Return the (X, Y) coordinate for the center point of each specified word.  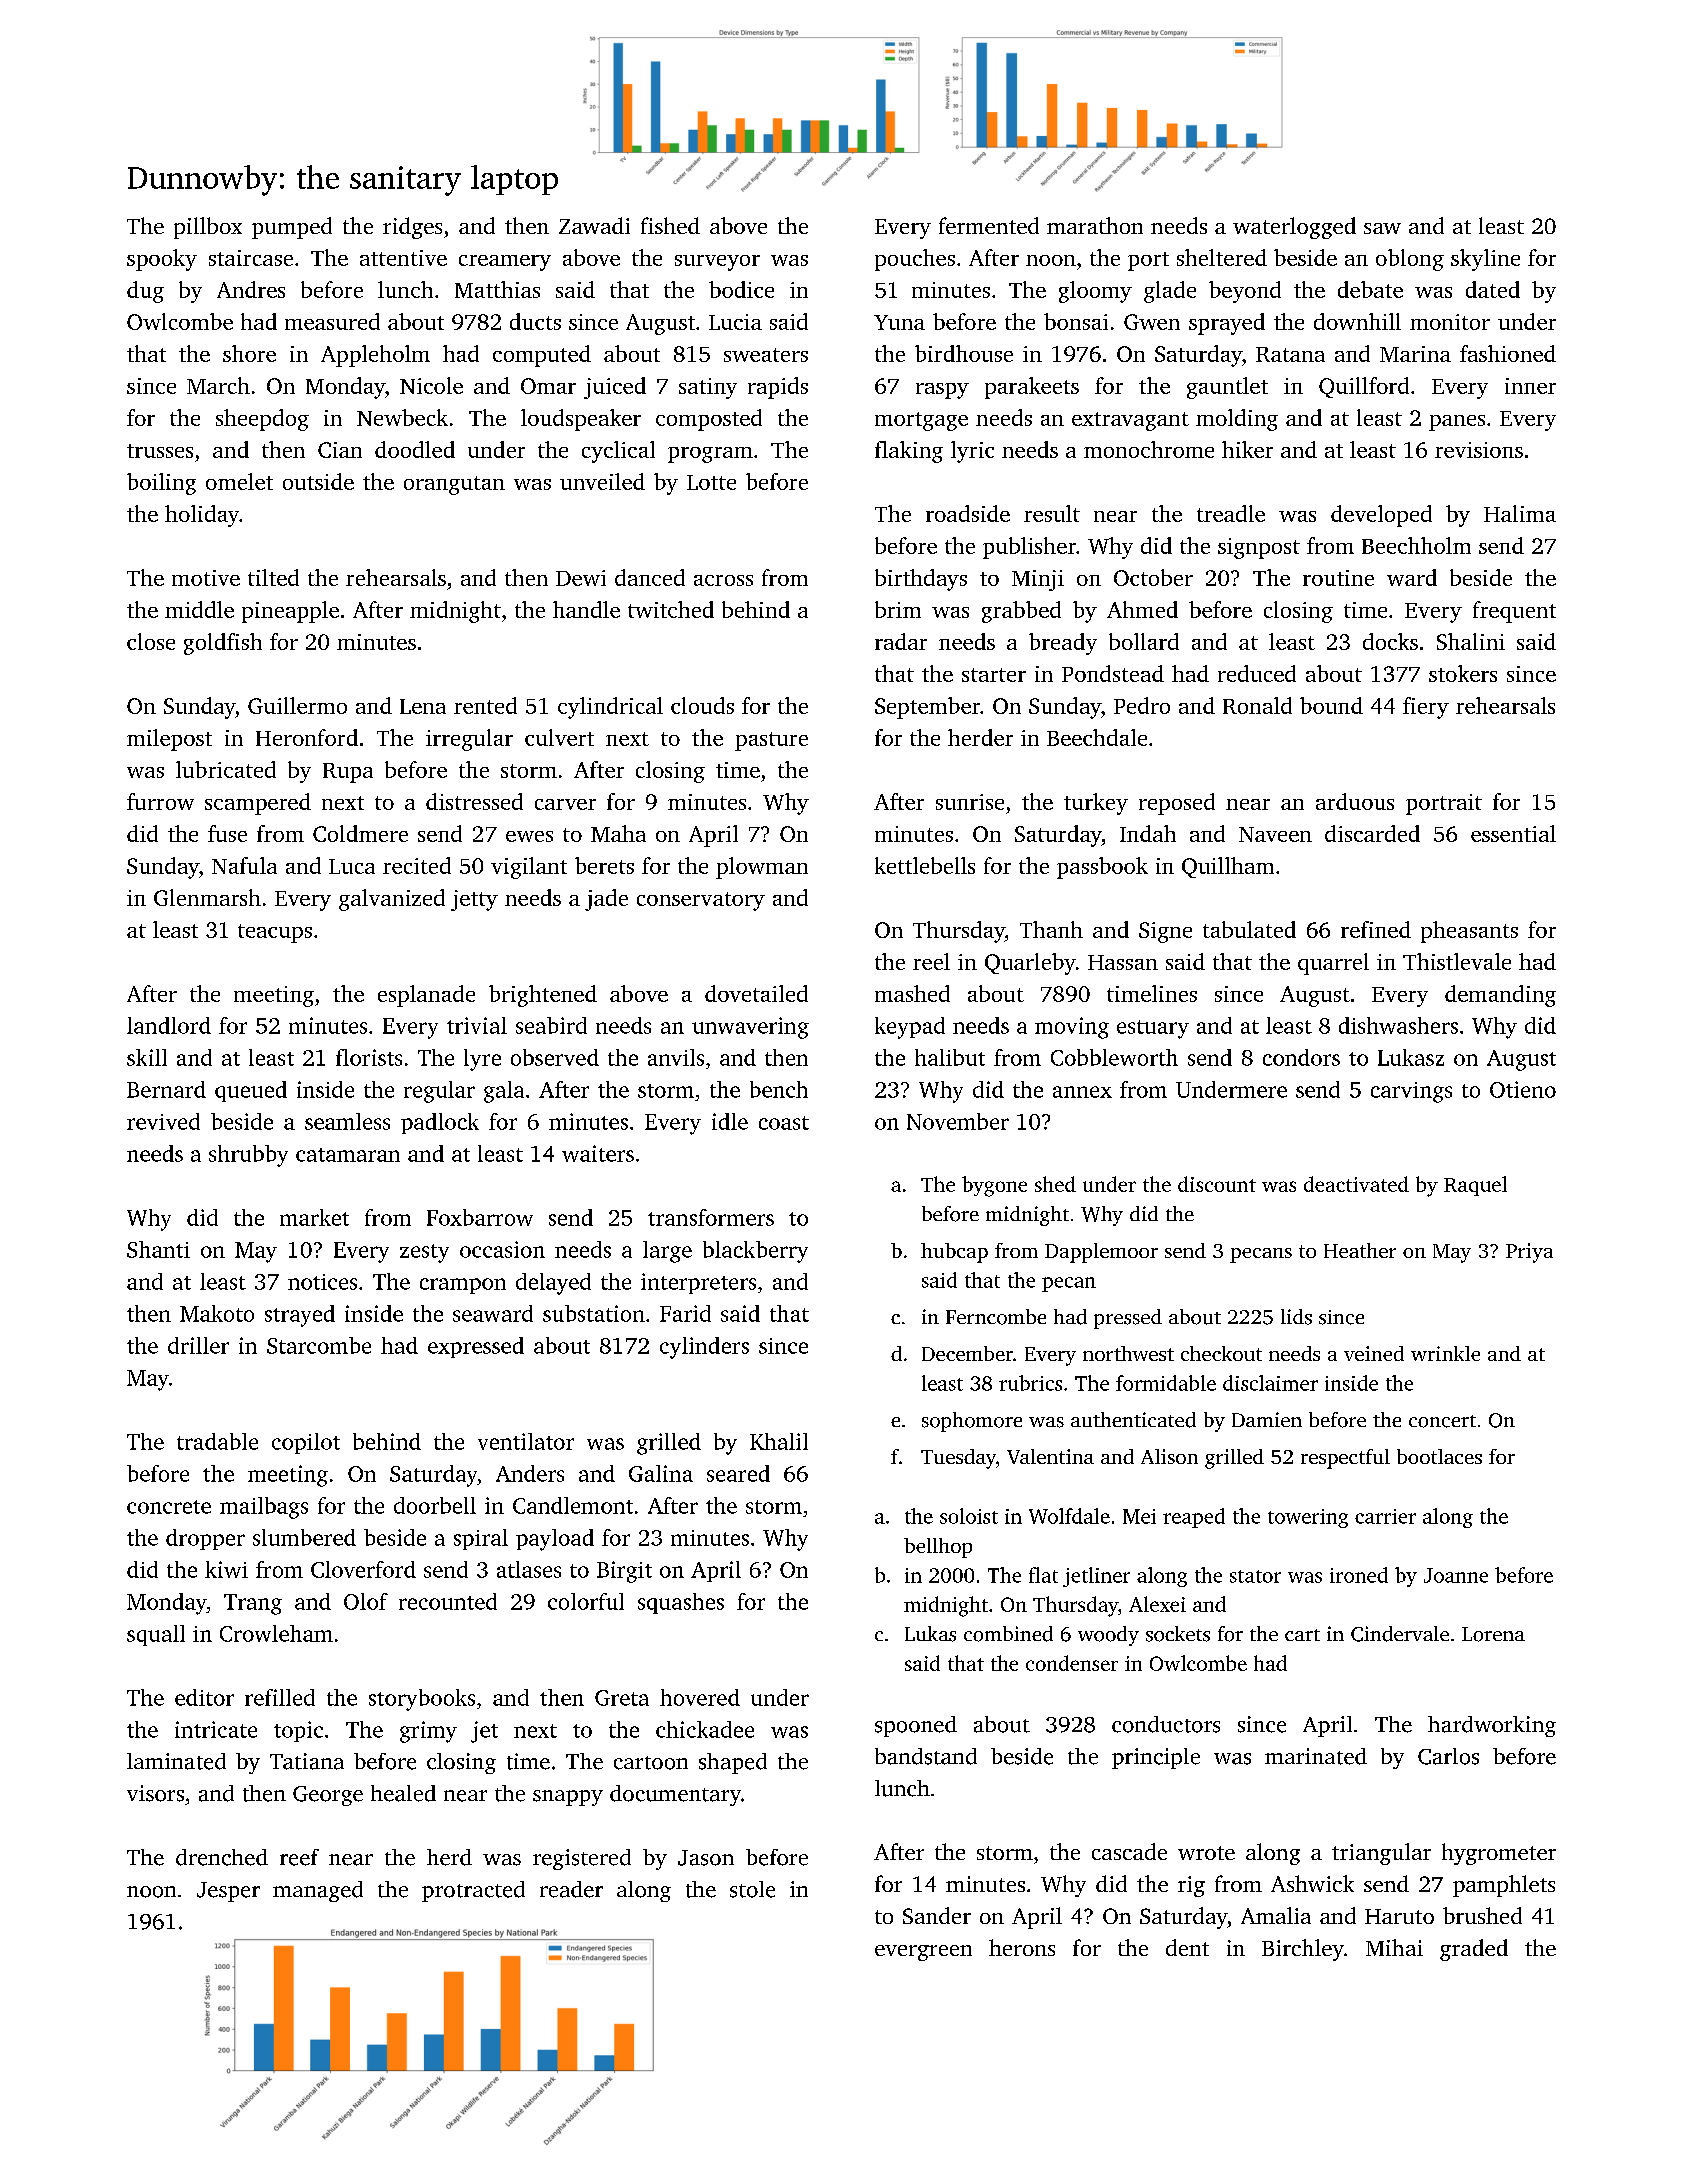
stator (1255, 1576)
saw (1382, 228)
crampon (463, 1286)
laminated (176, 1761)
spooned (916, 1726)
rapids (778, 388)
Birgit (624, 1572)
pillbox (208, 228)
